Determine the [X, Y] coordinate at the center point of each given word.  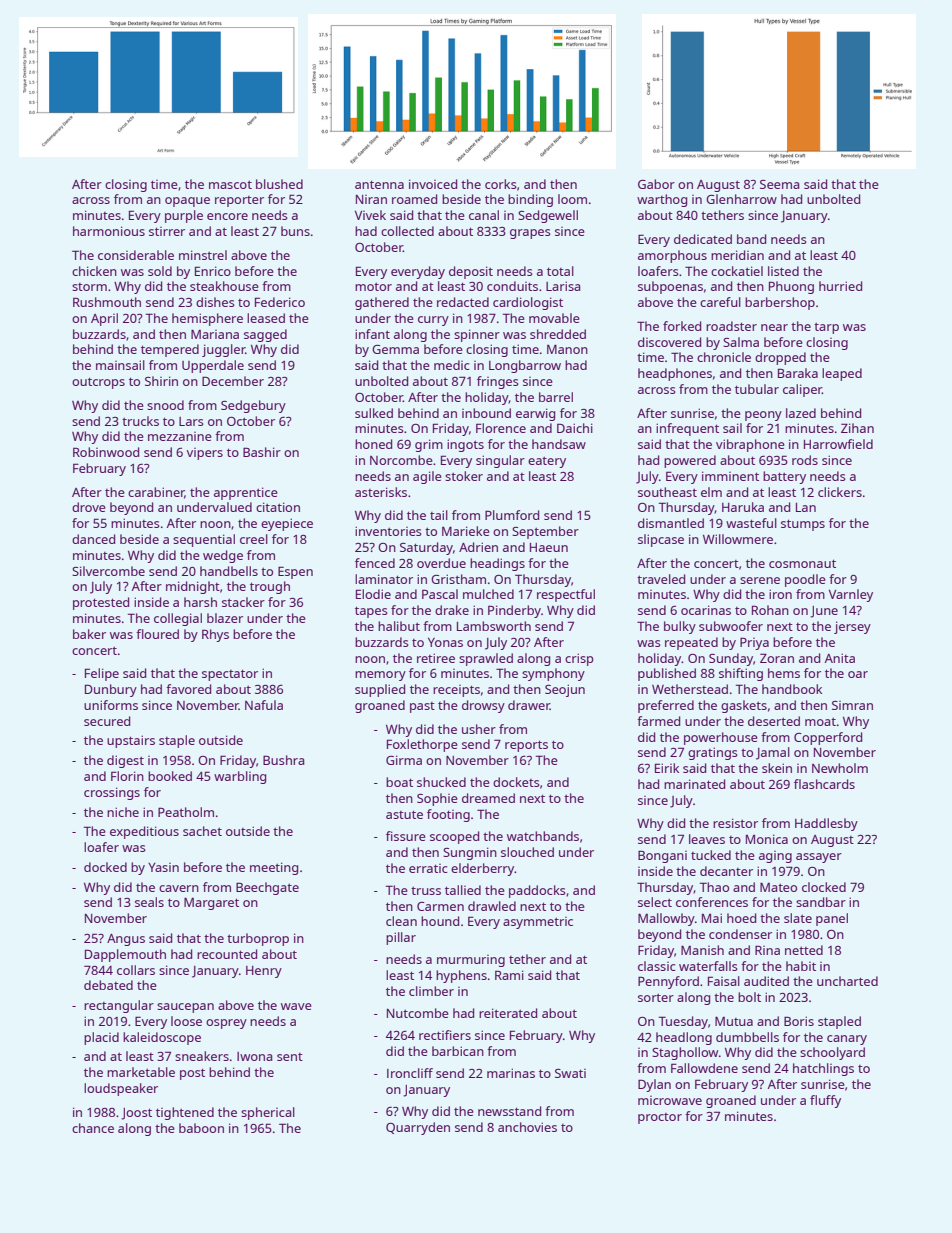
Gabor [656, 184]
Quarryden [418, 1128]
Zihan [857, 428]
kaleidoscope [162, 1038]
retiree [436, 658]
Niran [371, 199]
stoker [464, 476]
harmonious [109, 231]
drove [89, 507]
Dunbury [111, 690]
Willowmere [738, 539]
